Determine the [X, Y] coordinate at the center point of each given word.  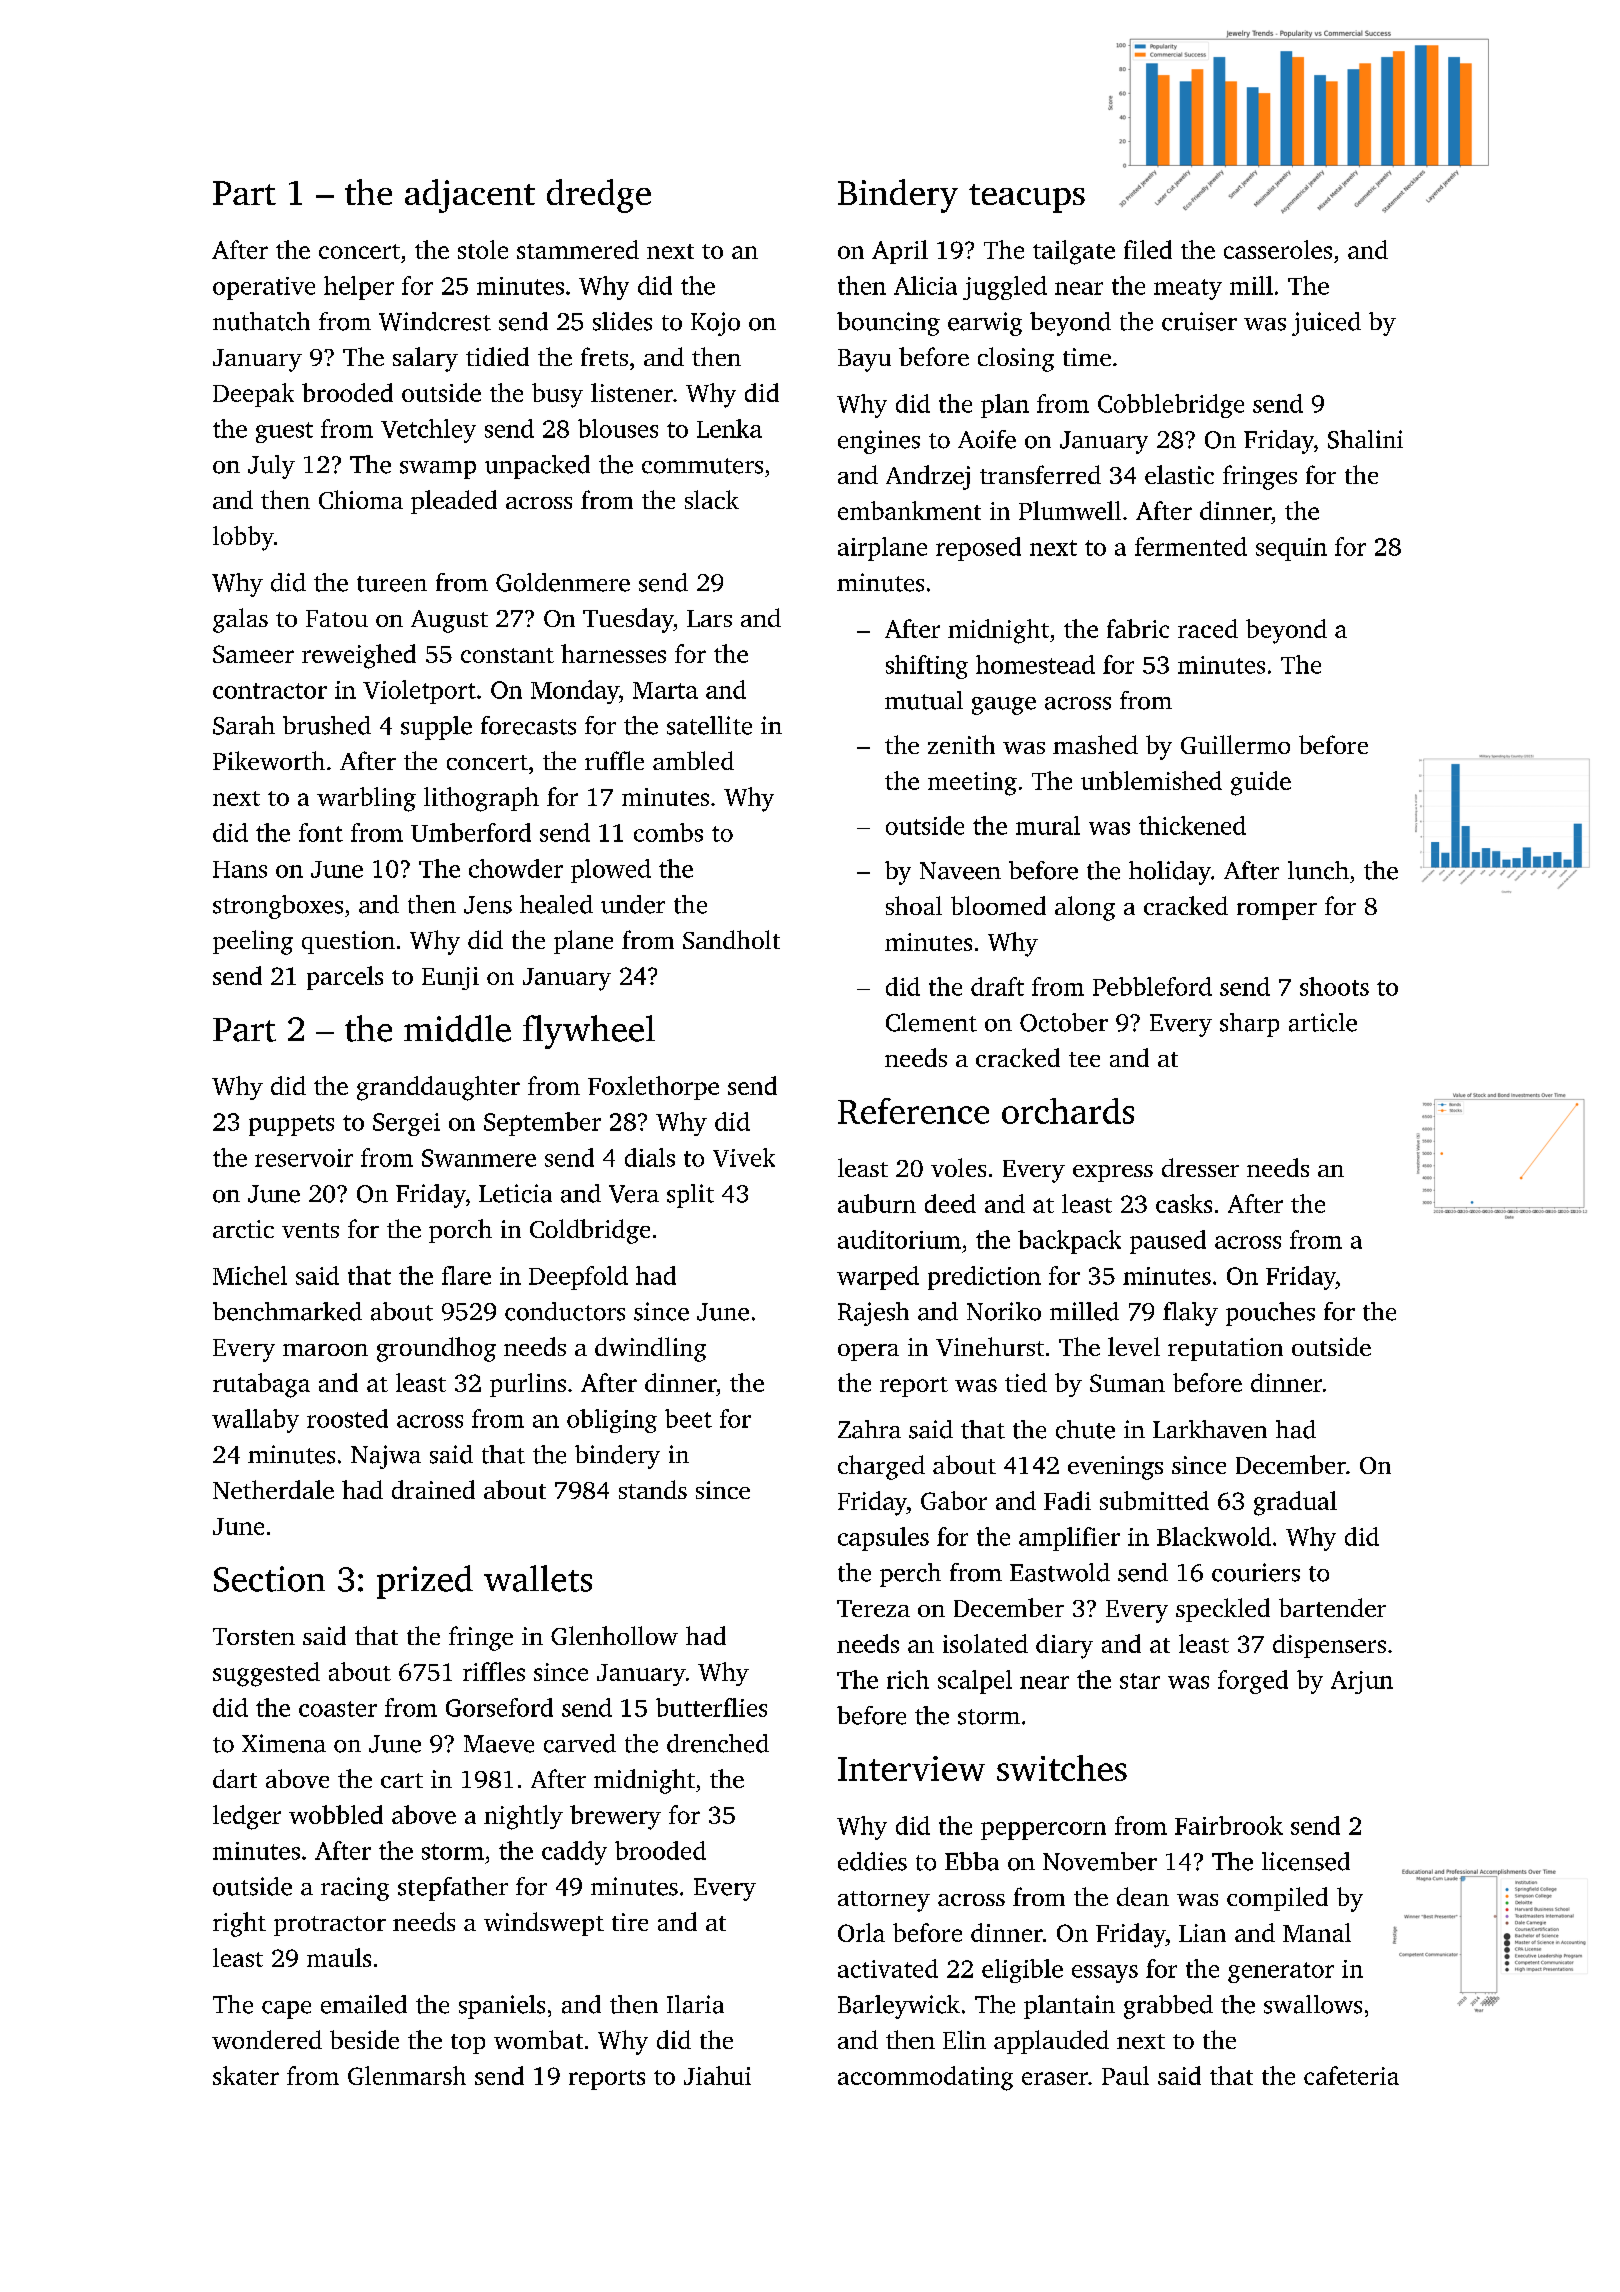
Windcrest [435, 321]
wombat [538, 2039]
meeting [972, 784]
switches [1062, 1768]
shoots [1334, 986]
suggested [266, 1674]
